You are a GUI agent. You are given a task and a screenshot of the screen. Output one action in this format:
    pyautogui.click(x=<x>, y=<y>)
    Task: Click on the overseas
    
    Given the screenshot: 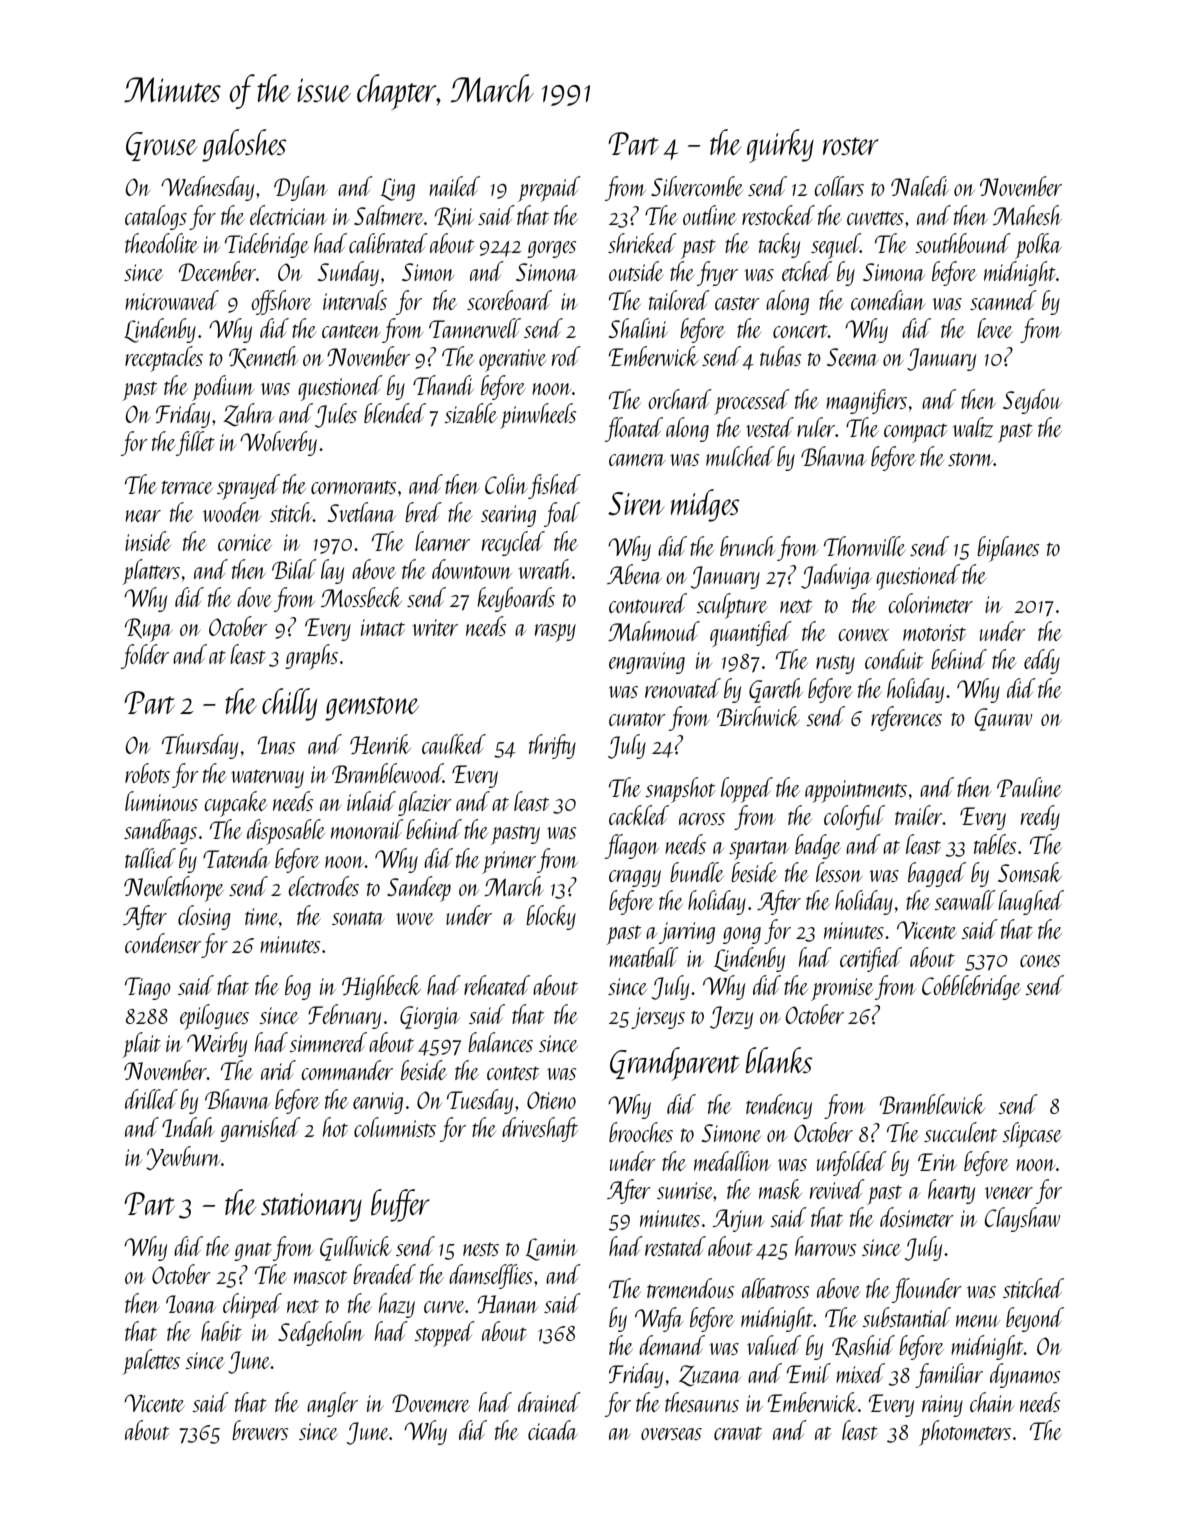 What is the action you would take?
    pyautogui.click(x=671, y=1434)
